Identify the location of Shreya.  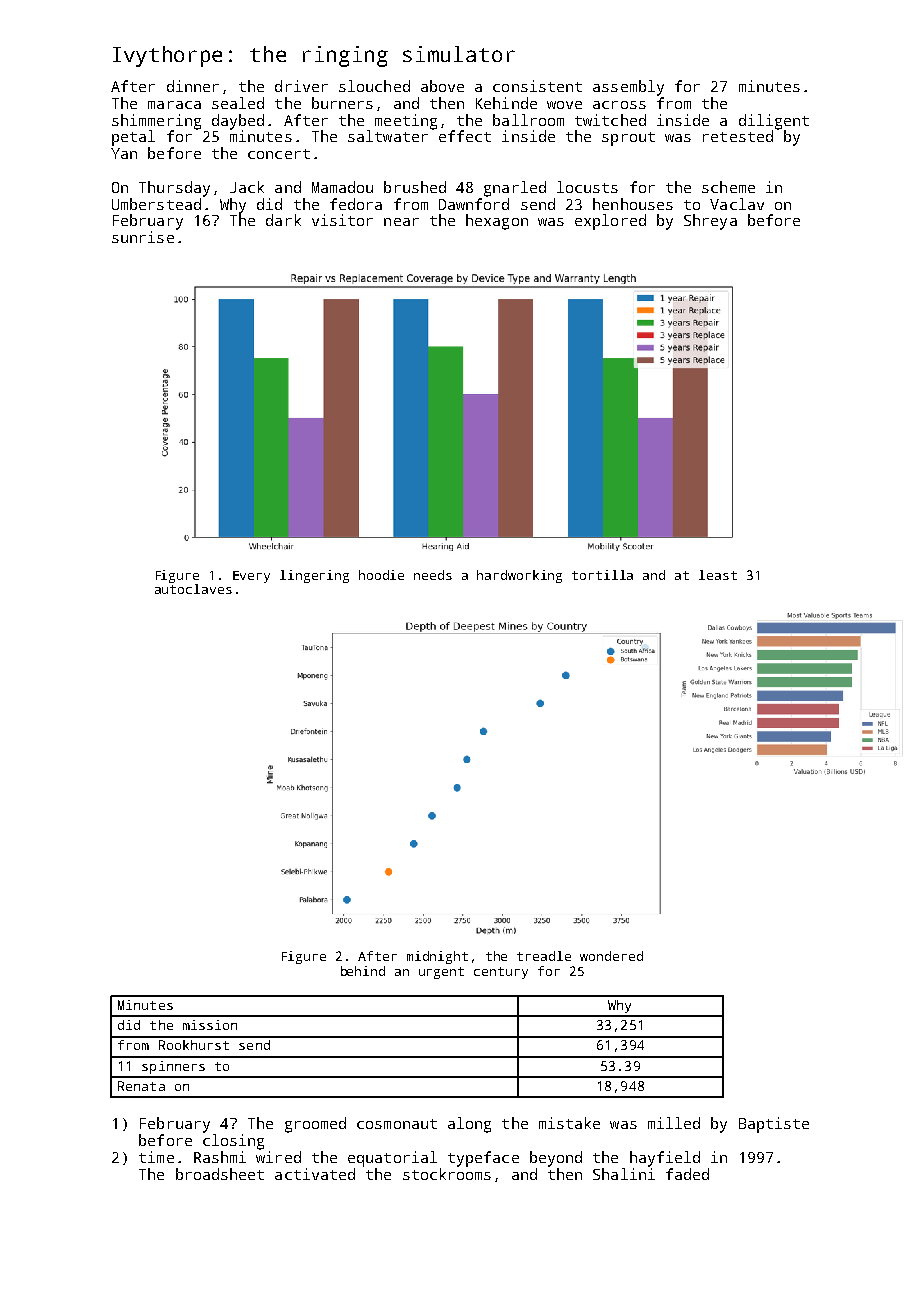
(710, 222).
